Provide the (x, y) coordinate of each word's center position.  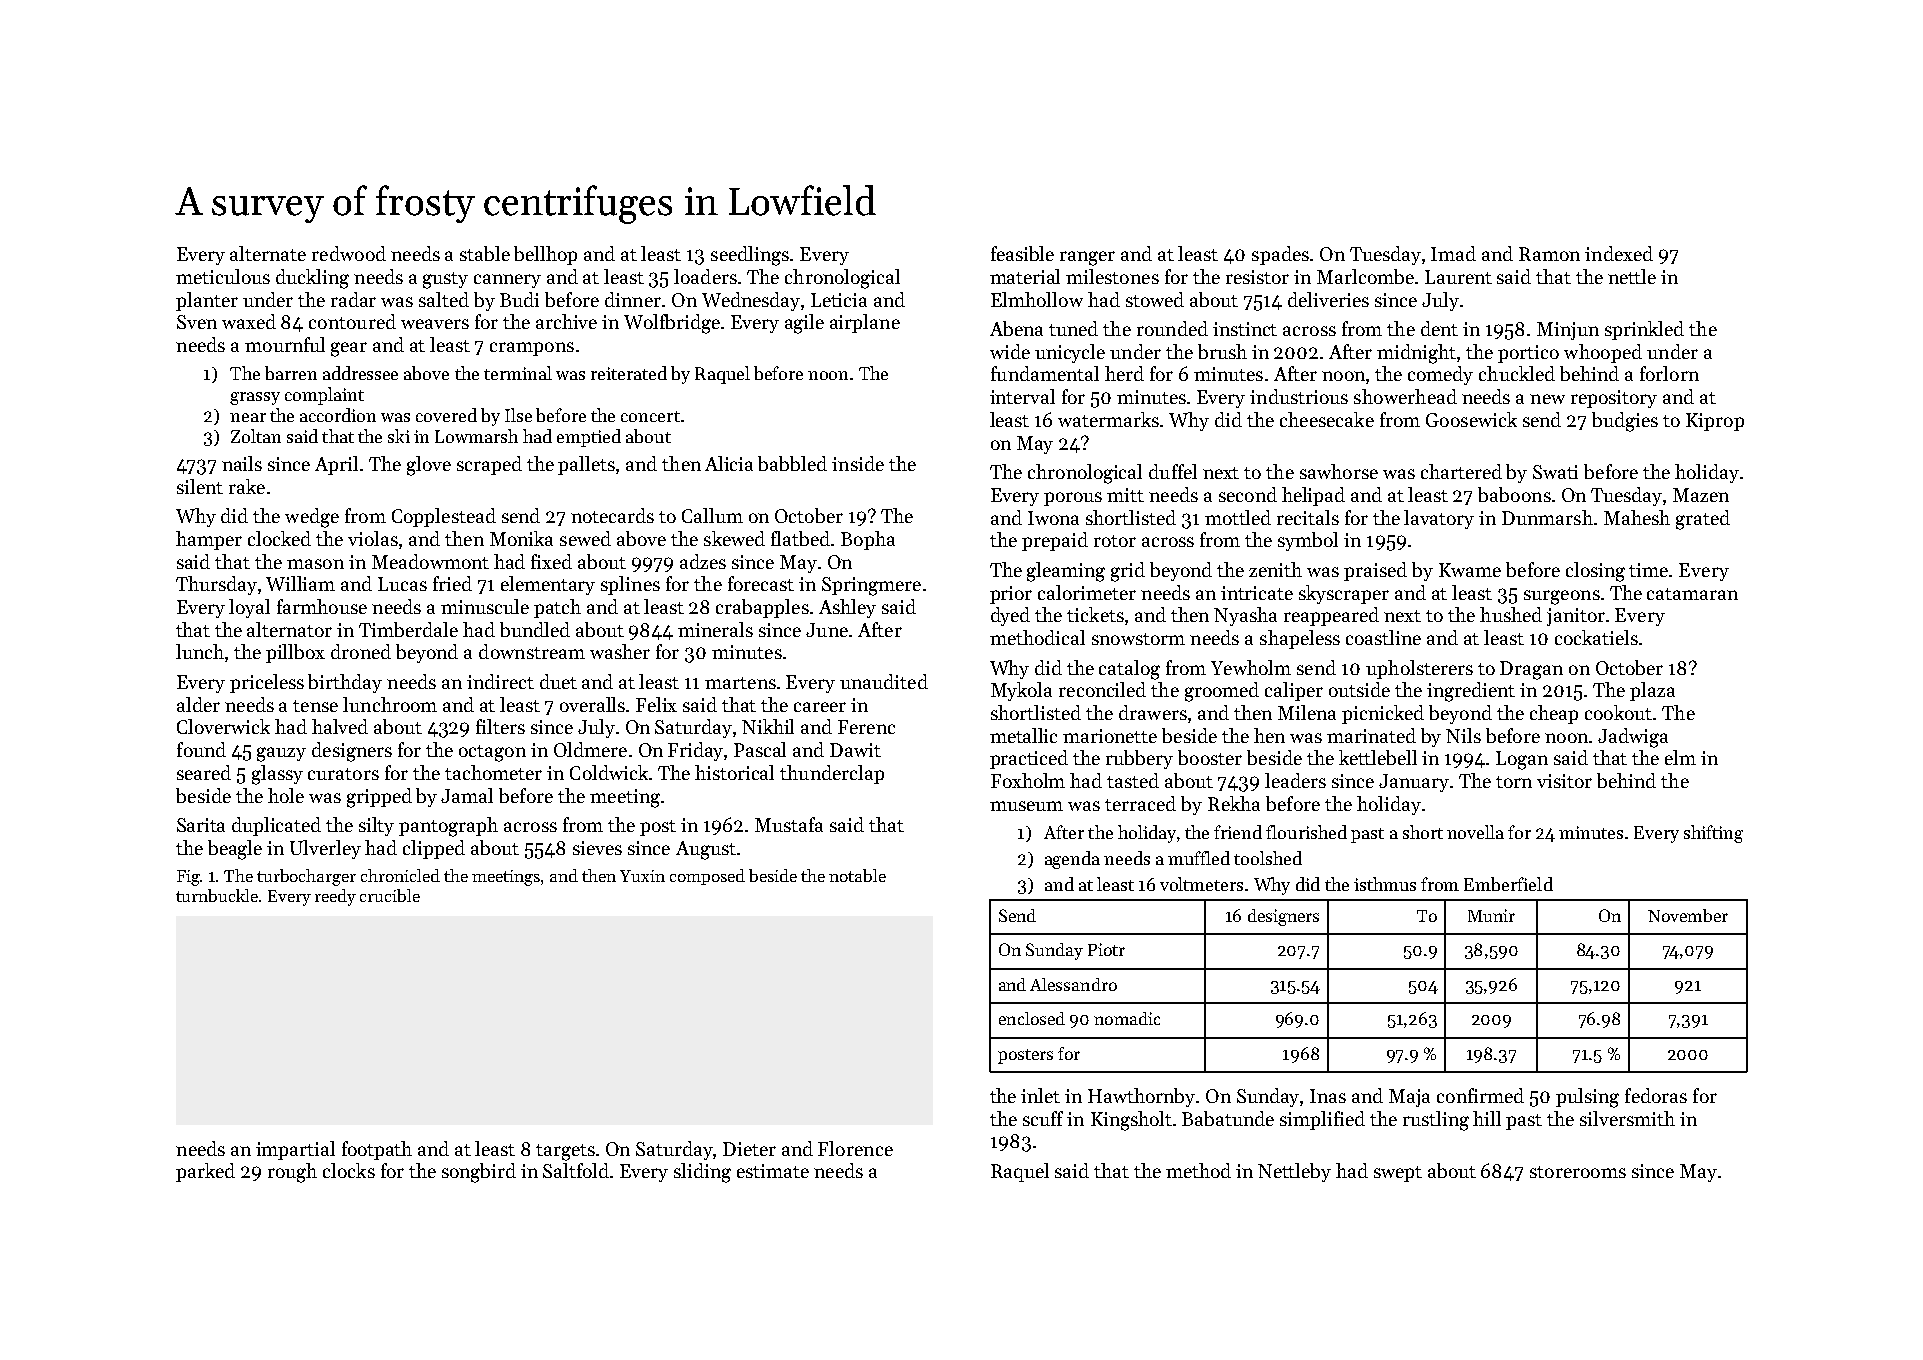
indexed (1619, 253)
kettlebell (1378, 757)
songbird (479, 1173)
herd (1124, 373)
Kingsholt (1131, 1121)
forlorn (1669, 373)
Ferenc (866, 727)
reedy (335, 897)
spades (1280, 255)
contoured (352, 321)
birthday (345, 683)
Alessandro (1073, 984)
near (248, 417)
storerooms (1578, 1172)
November (1688, 915)
